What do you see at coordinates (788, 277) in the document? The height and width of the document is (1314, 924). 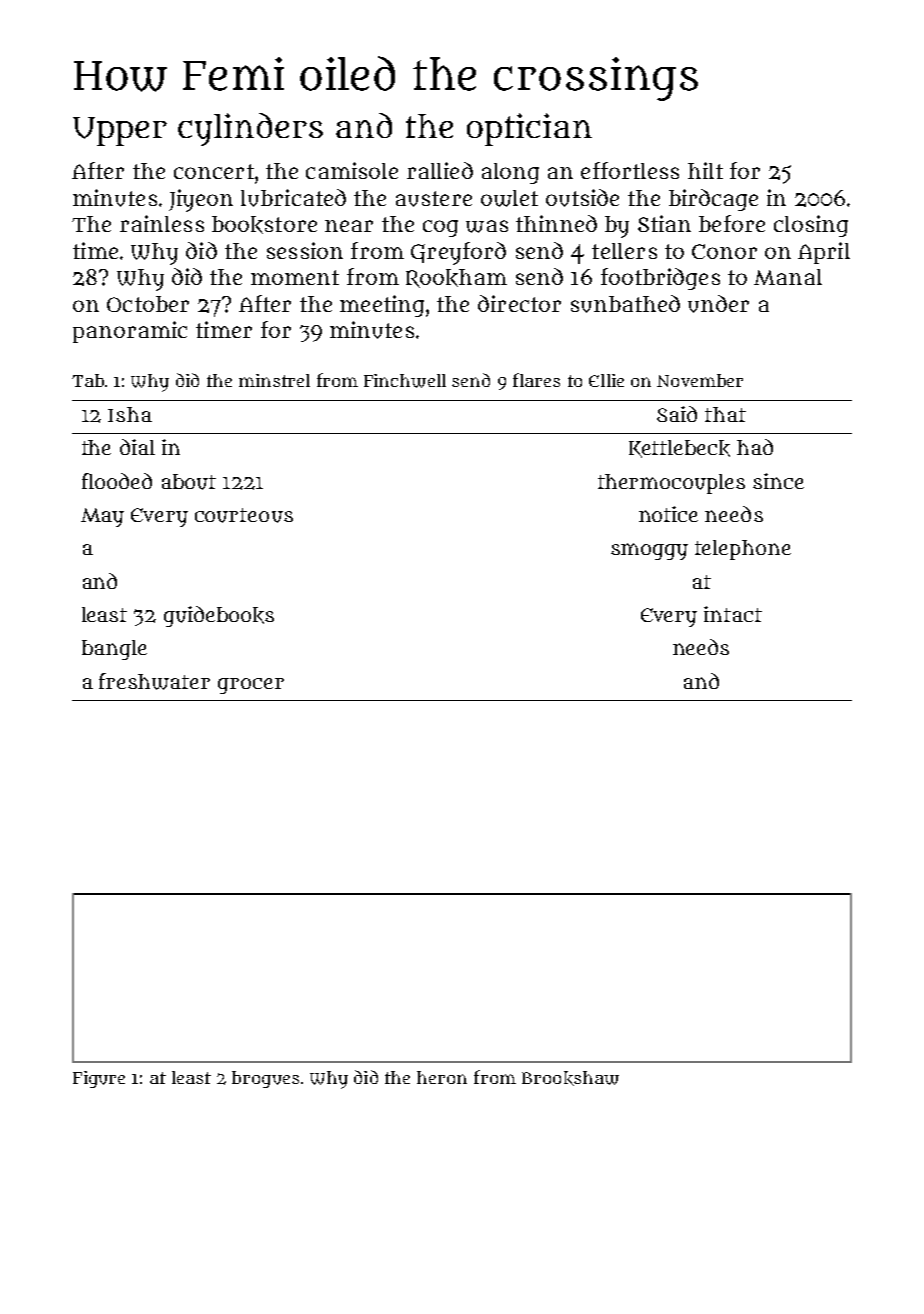 I see `Manal` at bounding box center [788, 277].
